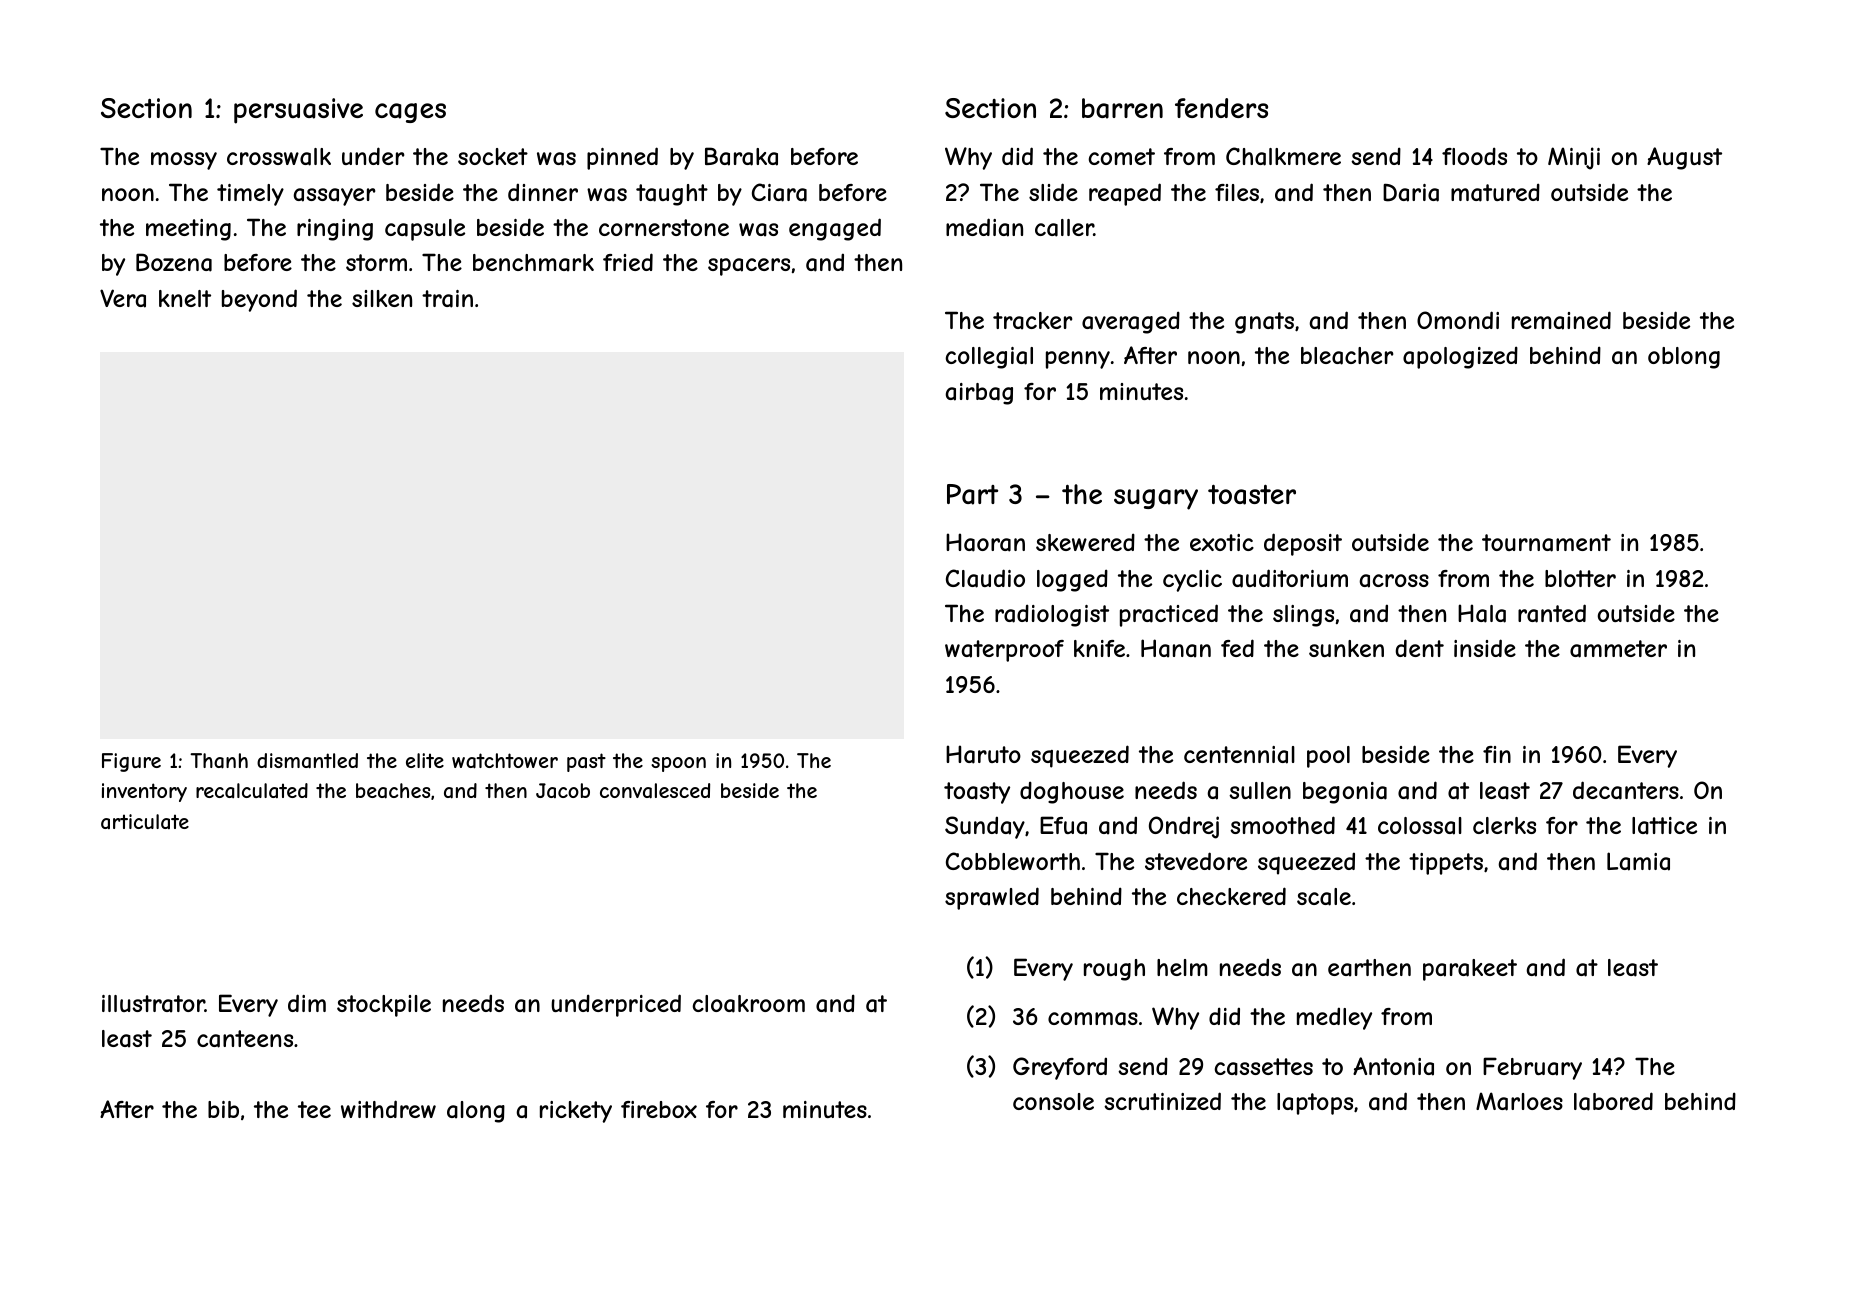 The width and height of the image is (1849, 1308). I want to click on stockpile, so click(384, 1006).
